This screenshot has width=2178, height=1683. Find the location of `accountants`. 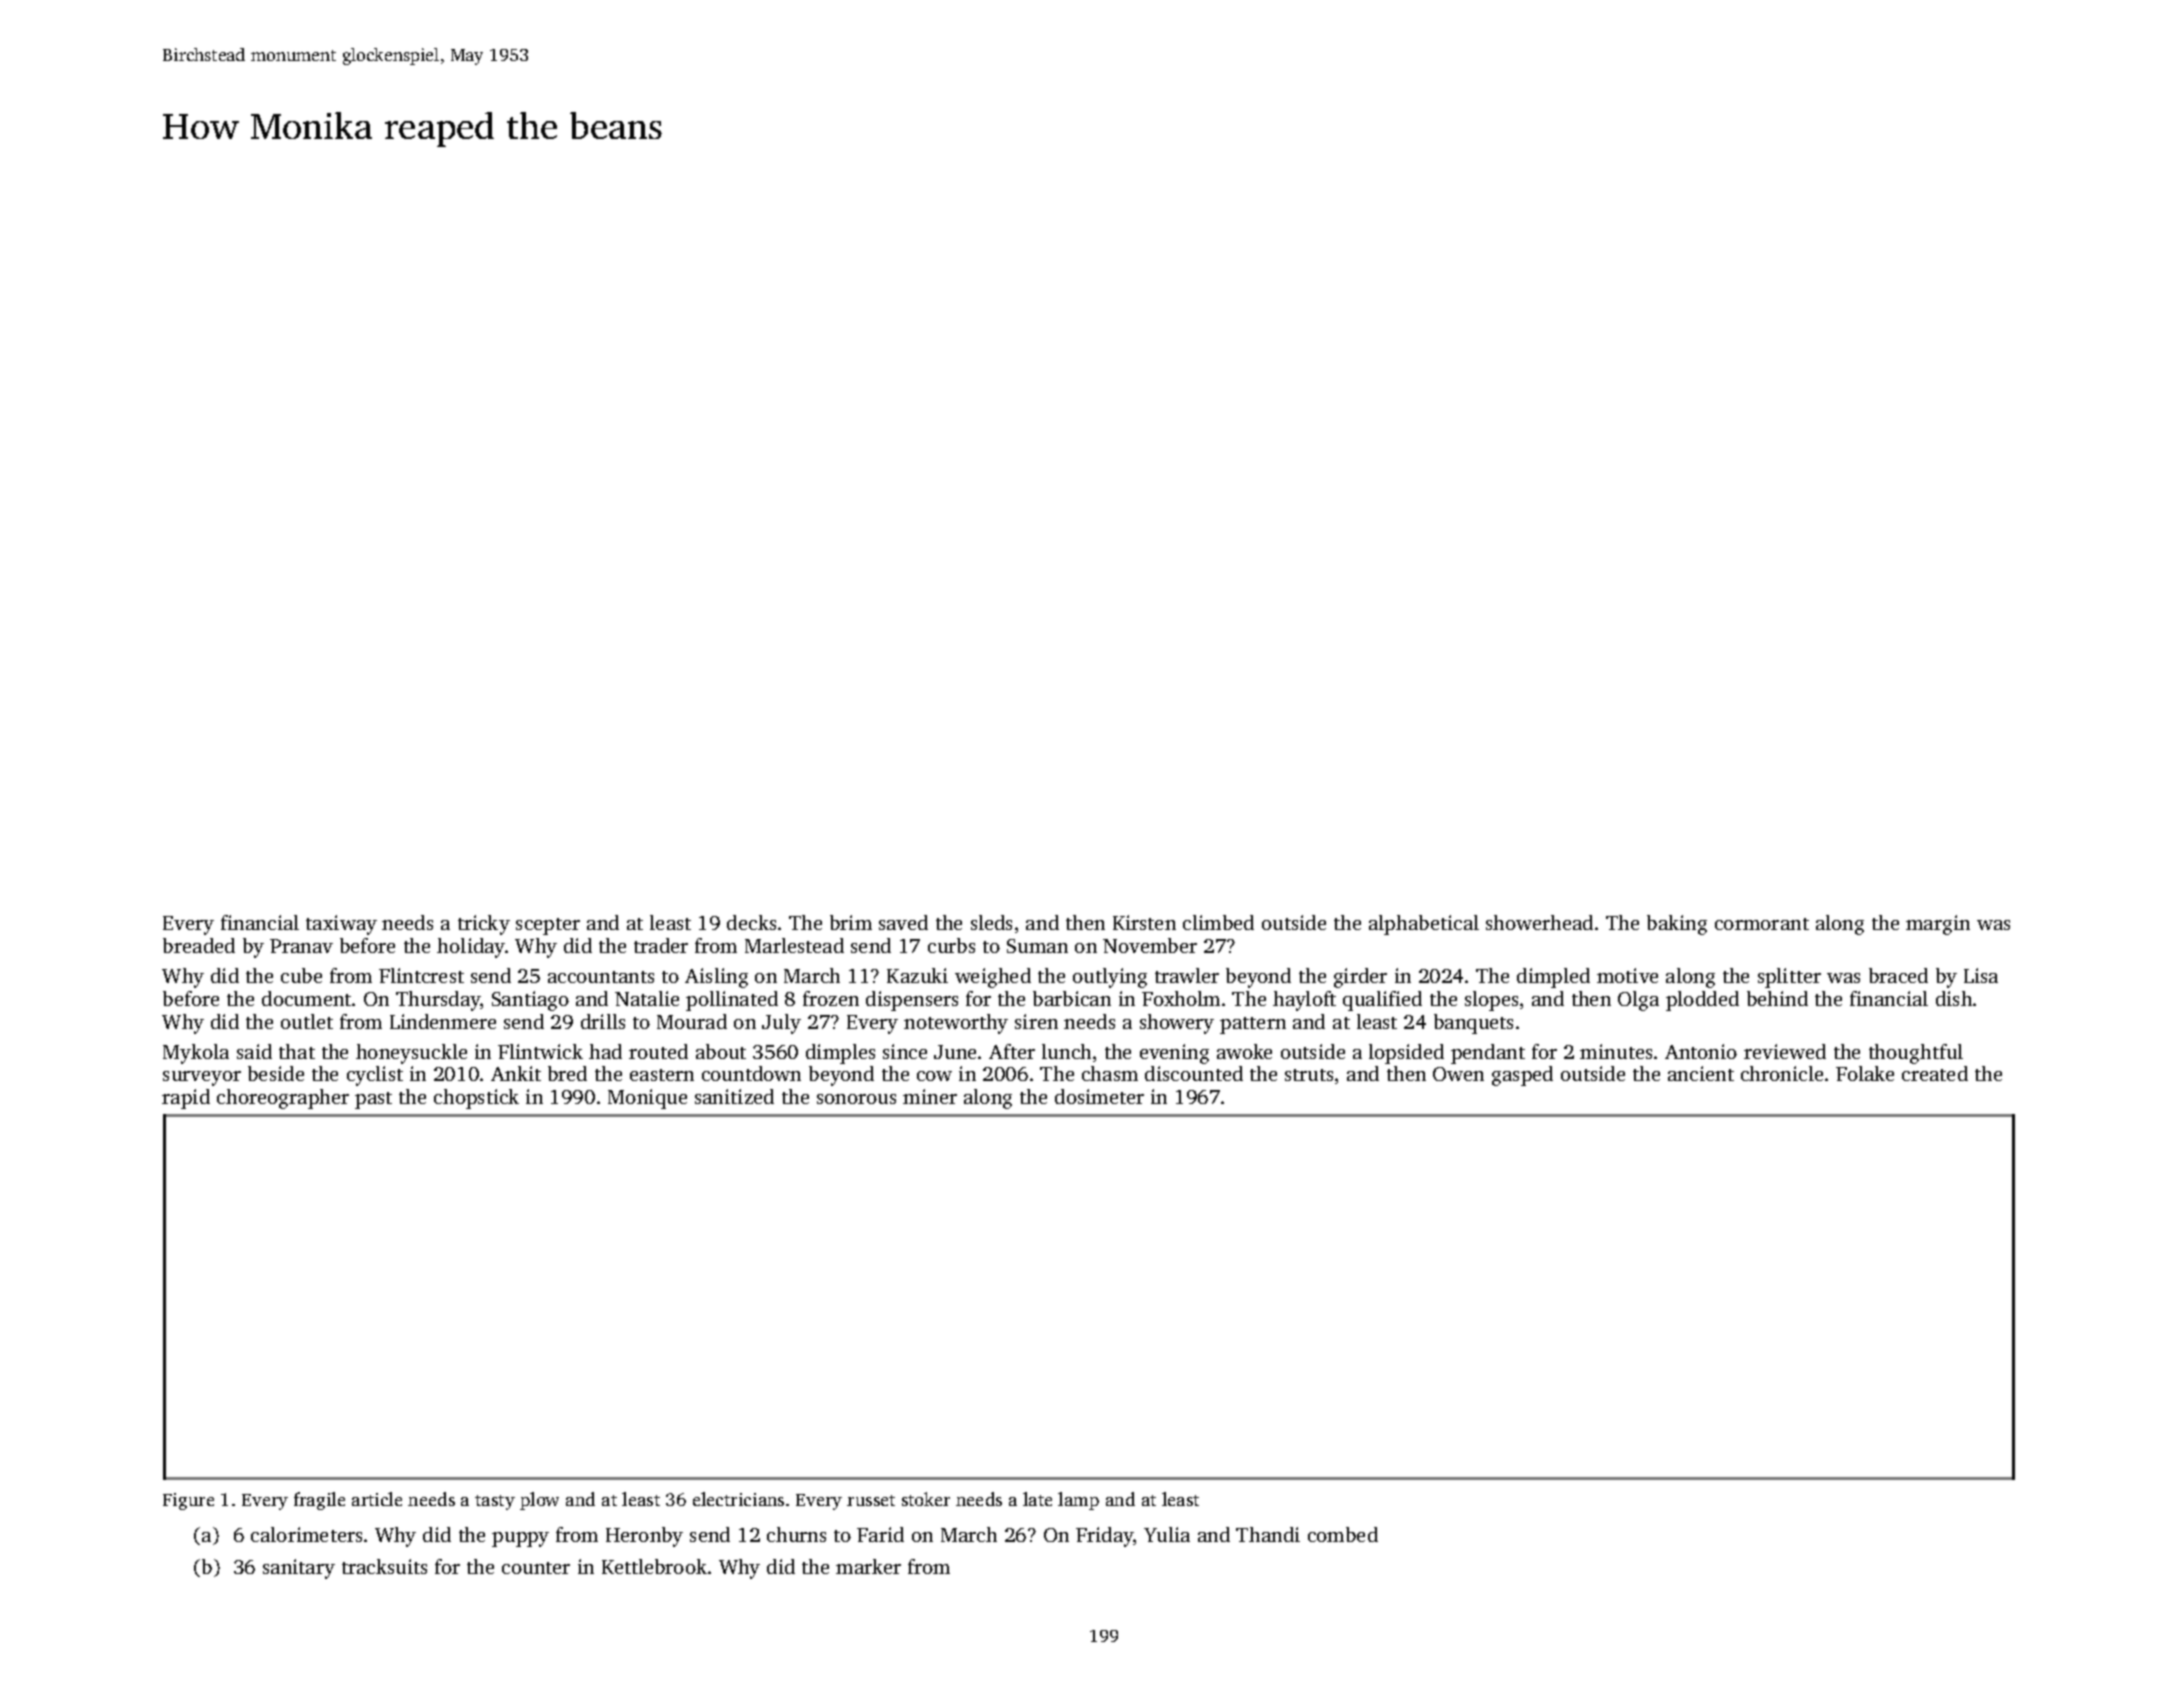

accountants is located at coordinates (601, 977).
